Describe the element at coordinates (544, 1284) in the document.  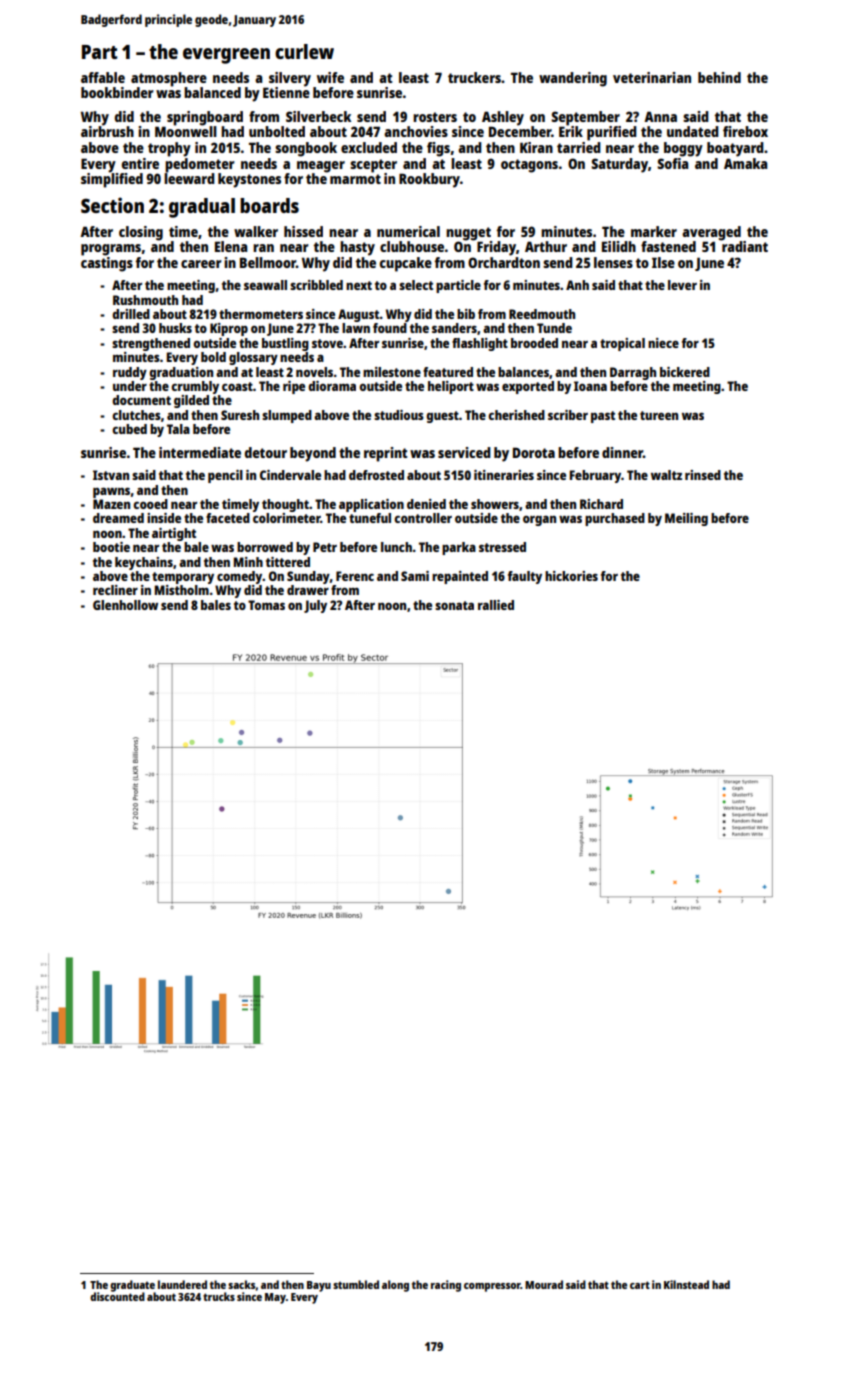
I see `Mourad` at that location.
